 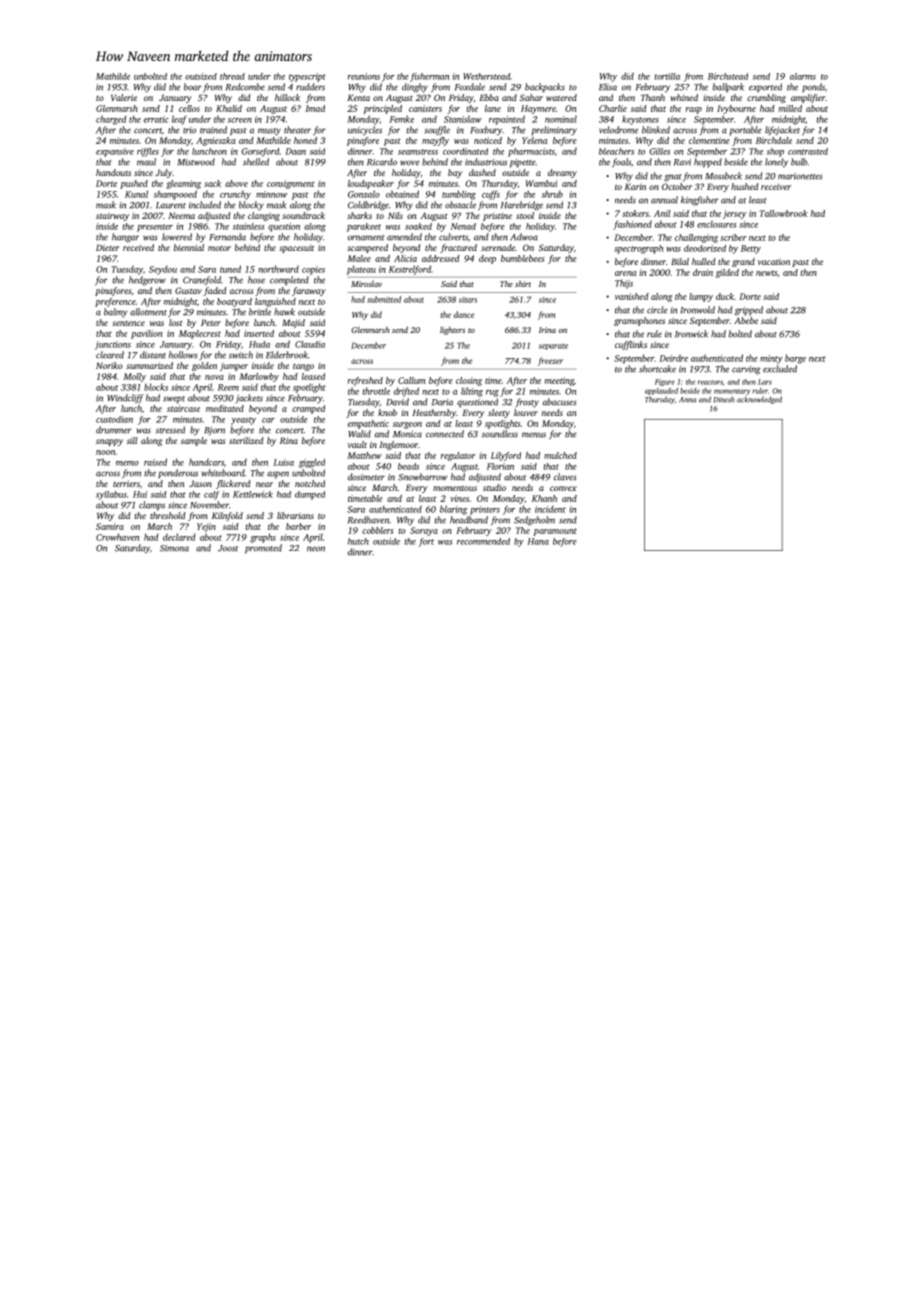 What do you see at coordinates (241, 355) in the screenshot?
I see `switch` at bounding box center [241, 355].
